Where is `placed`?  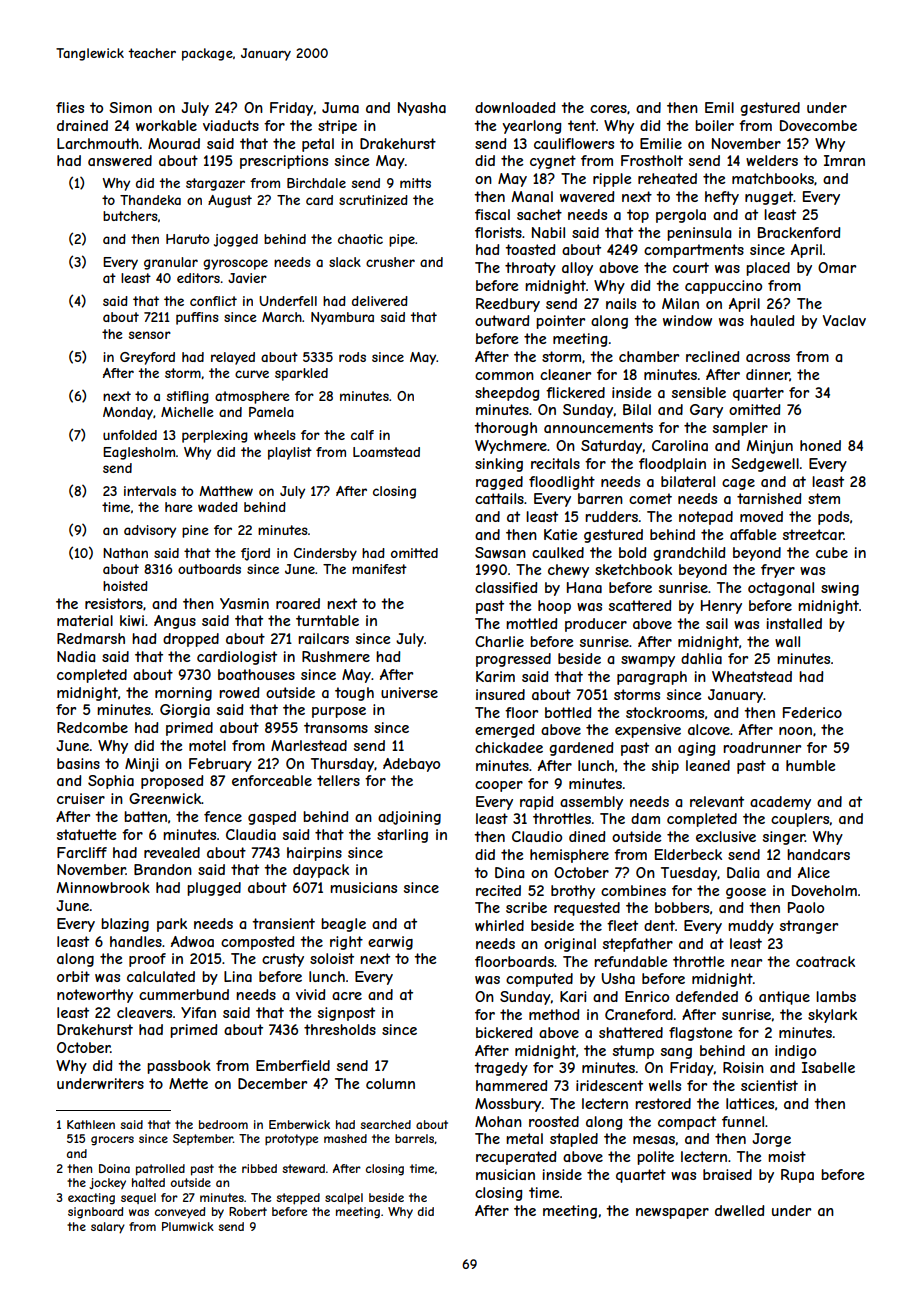
placed is located at coordinates (768, 269).
